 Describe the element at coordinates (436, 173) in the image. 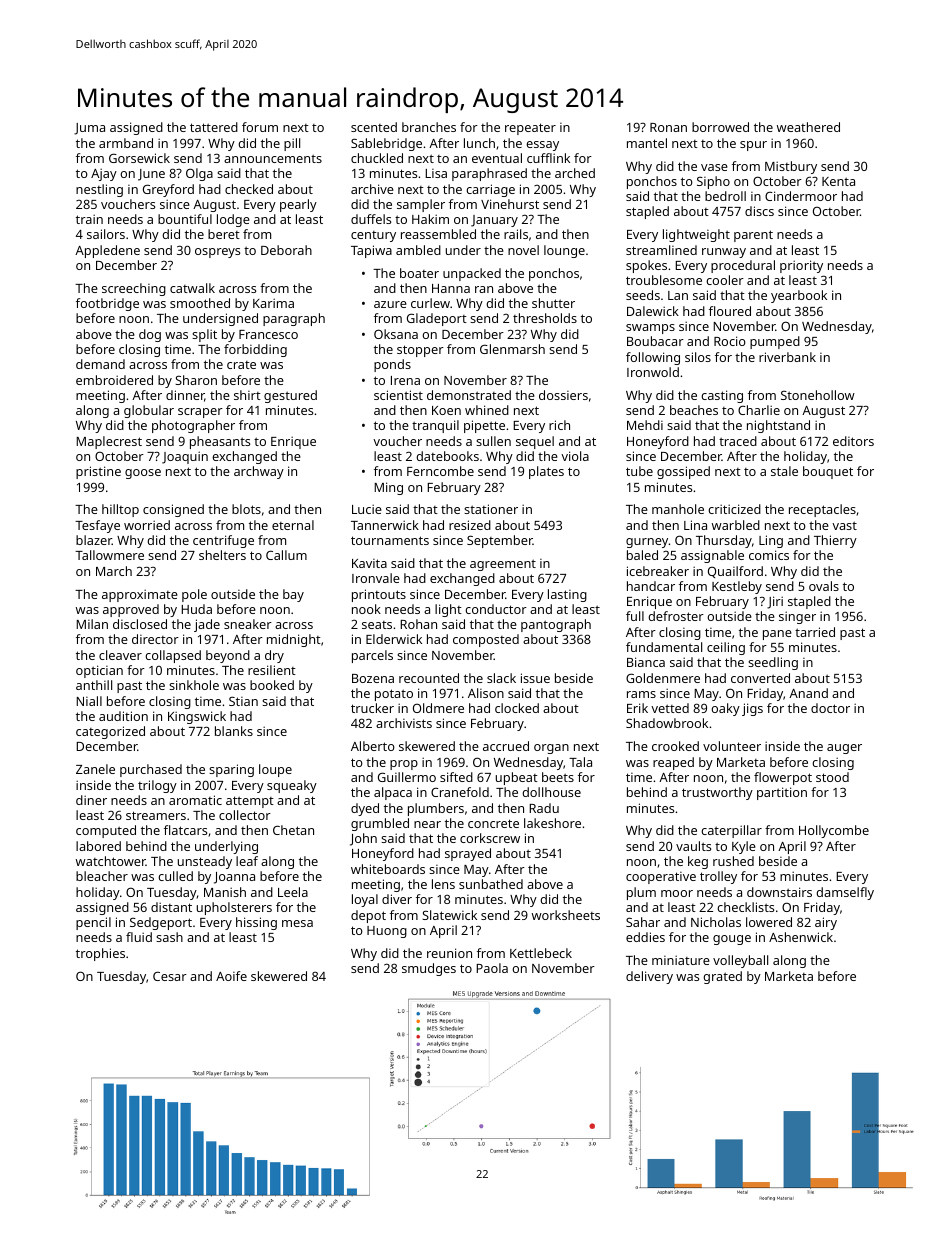

I see `Lisa` at that location.
